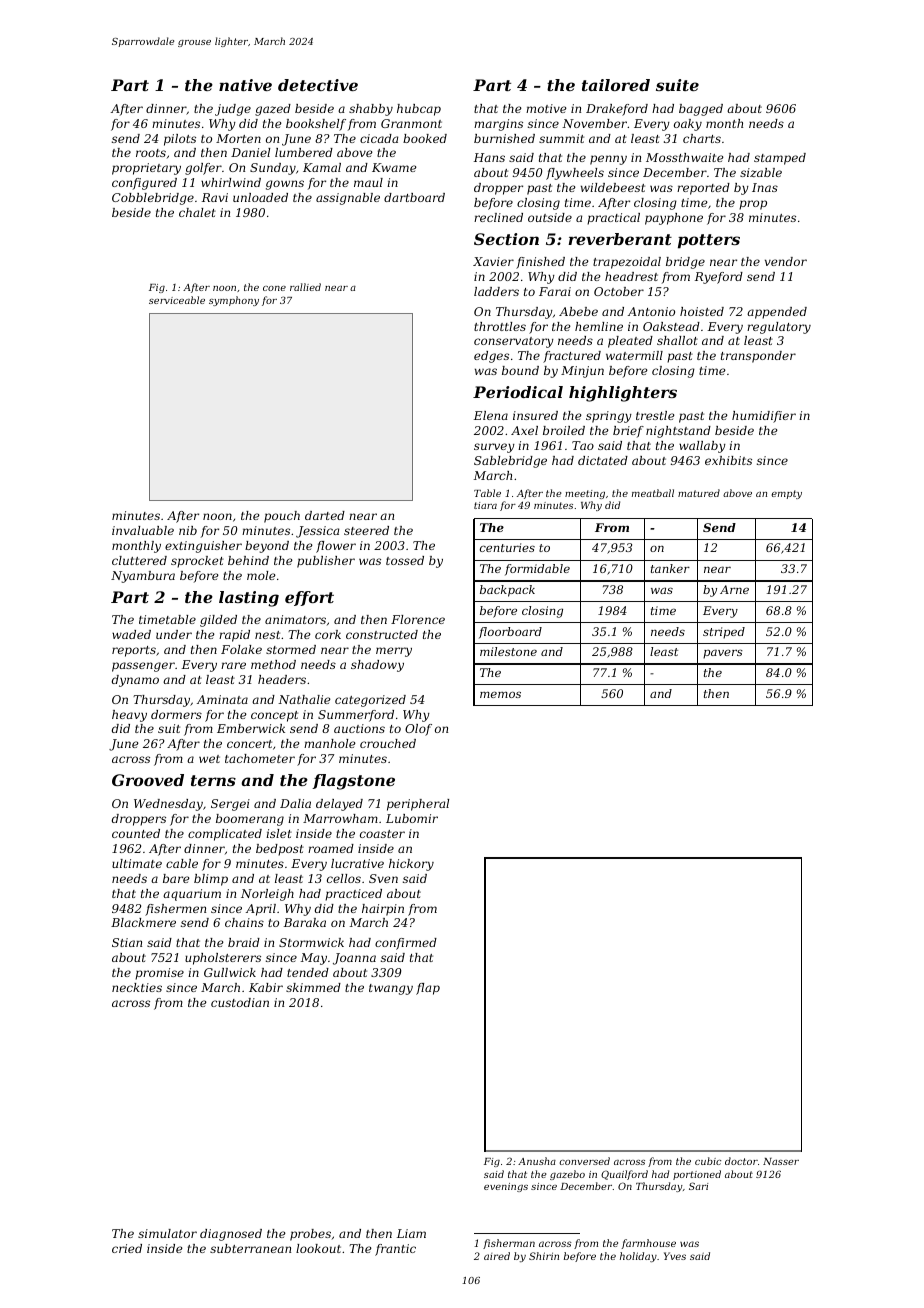 This page has height=1308, width=924. What do you see at coordinates (406, 944) in the page?
I see `confirmed` at bounding box center [406, 944].
